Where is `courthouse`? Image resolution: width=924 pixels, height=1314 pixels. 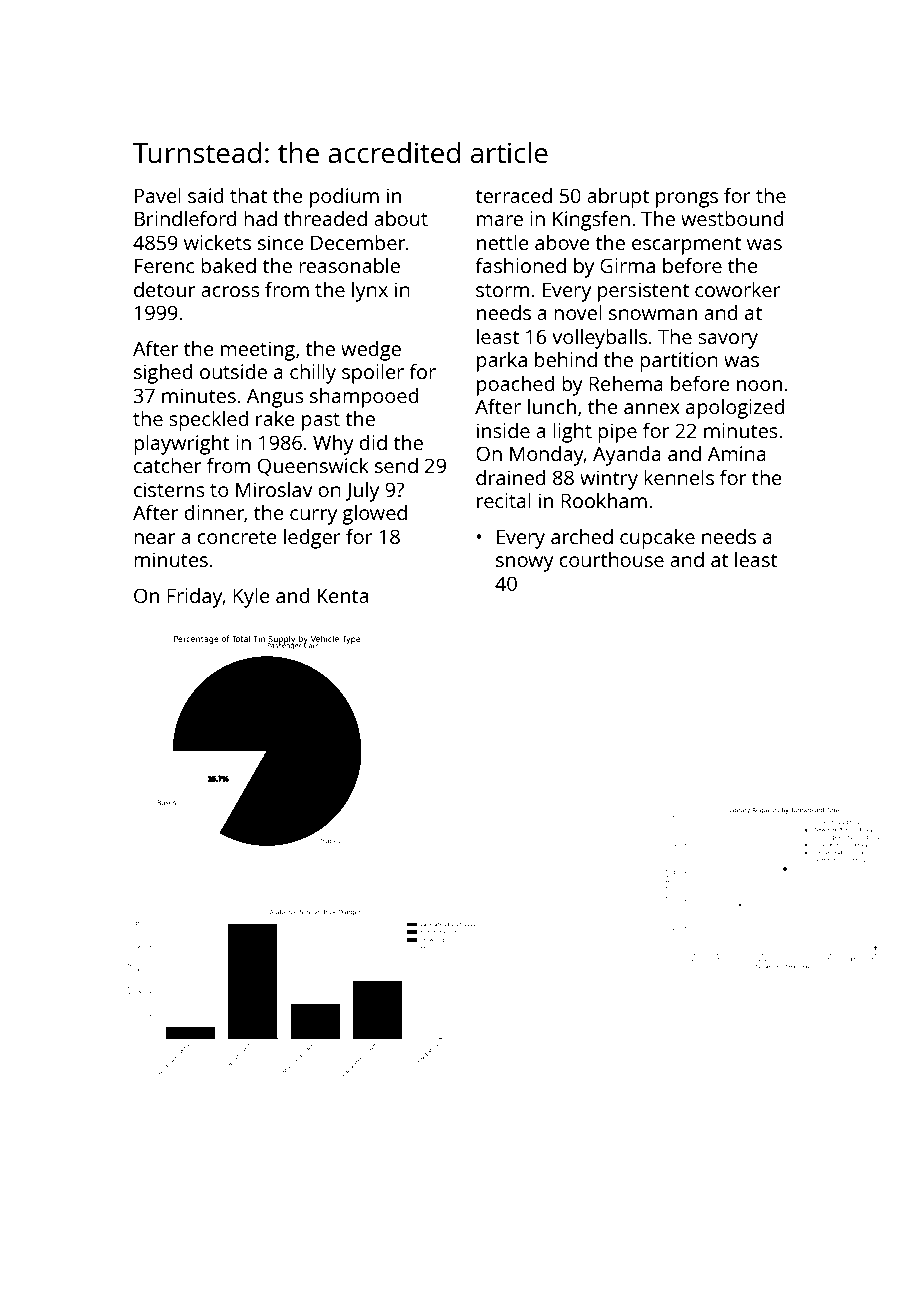
courthouse is located at coordinates (611, 559).
